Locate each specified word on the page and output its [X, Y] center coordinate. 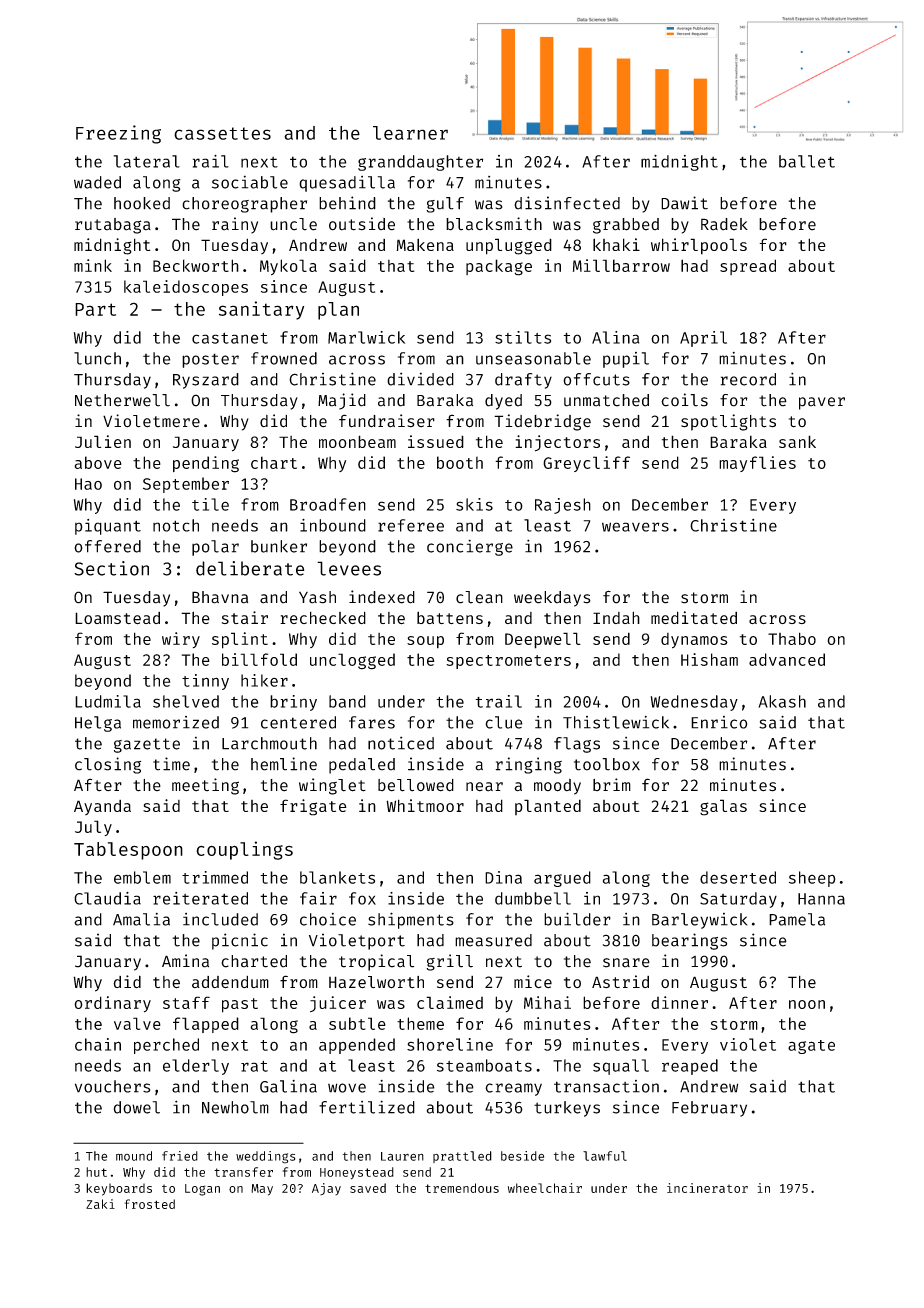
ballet [807, 161]
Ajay [326, 1189]
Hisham [709, 659]
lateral [147, 161]
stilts [523, 337]
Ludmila [108, 701]
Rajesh [563, 506]
